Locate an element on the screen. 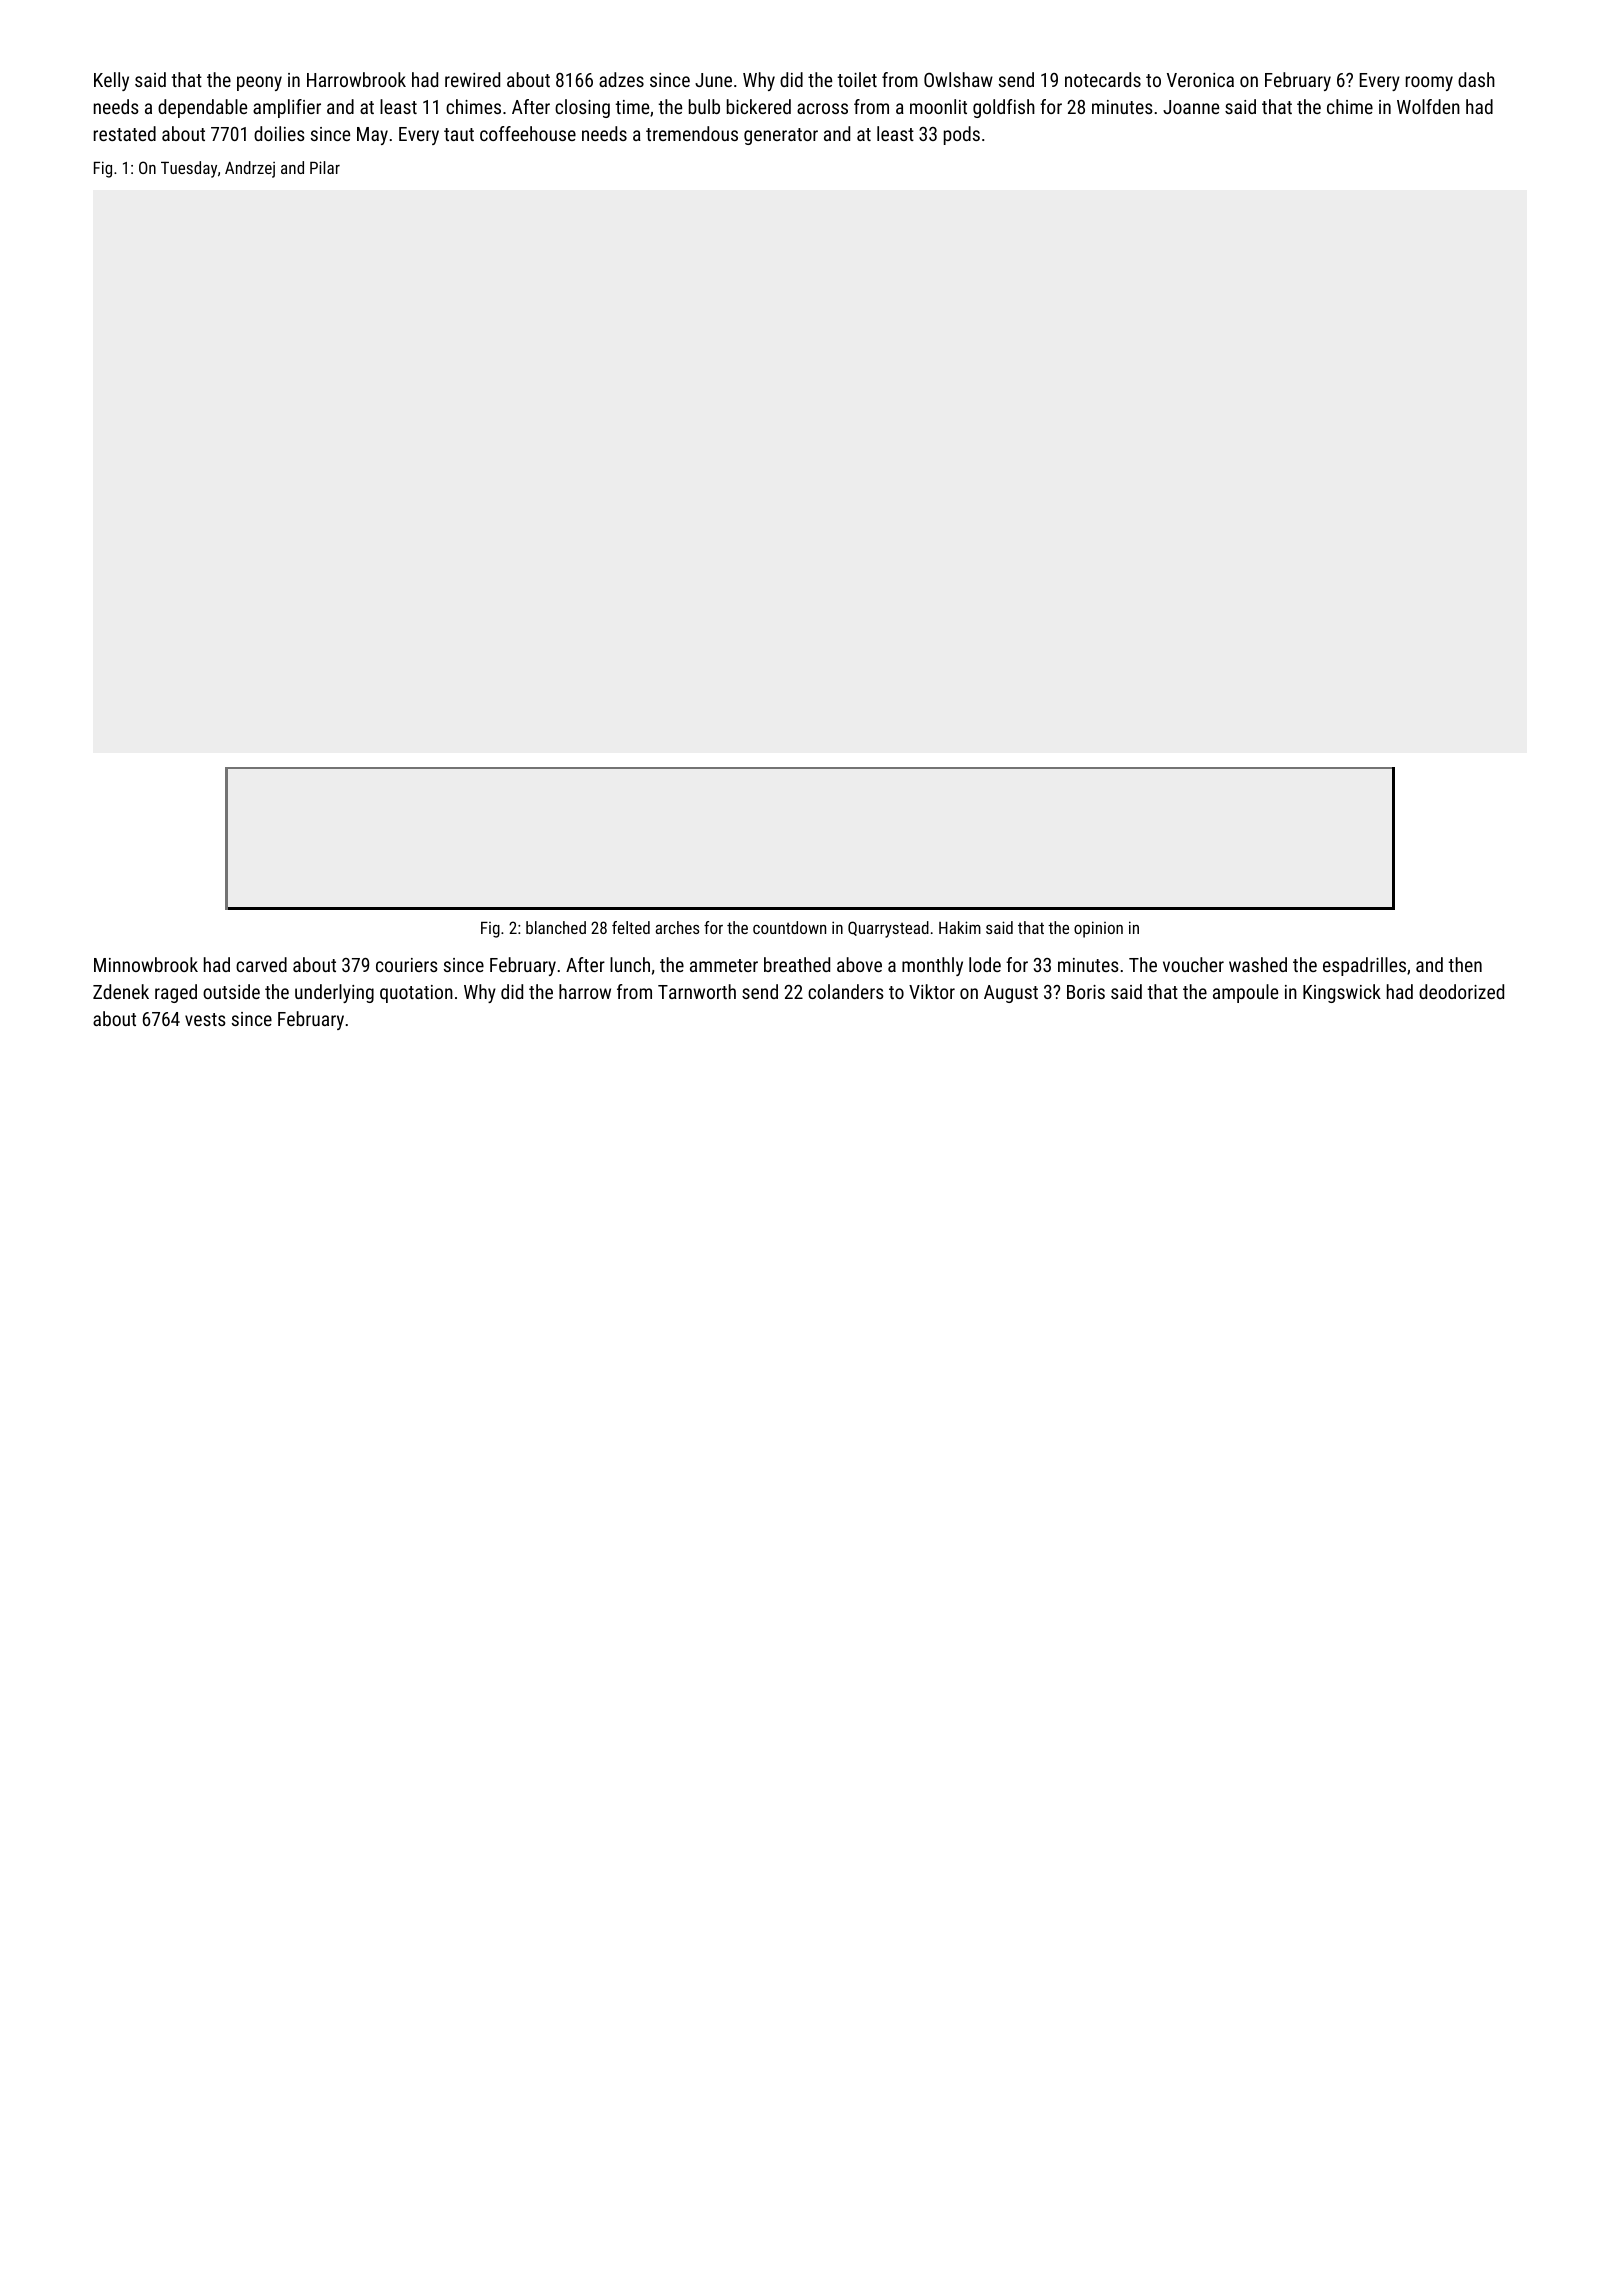  Tarnworth is located at coordinates (697, 991).
